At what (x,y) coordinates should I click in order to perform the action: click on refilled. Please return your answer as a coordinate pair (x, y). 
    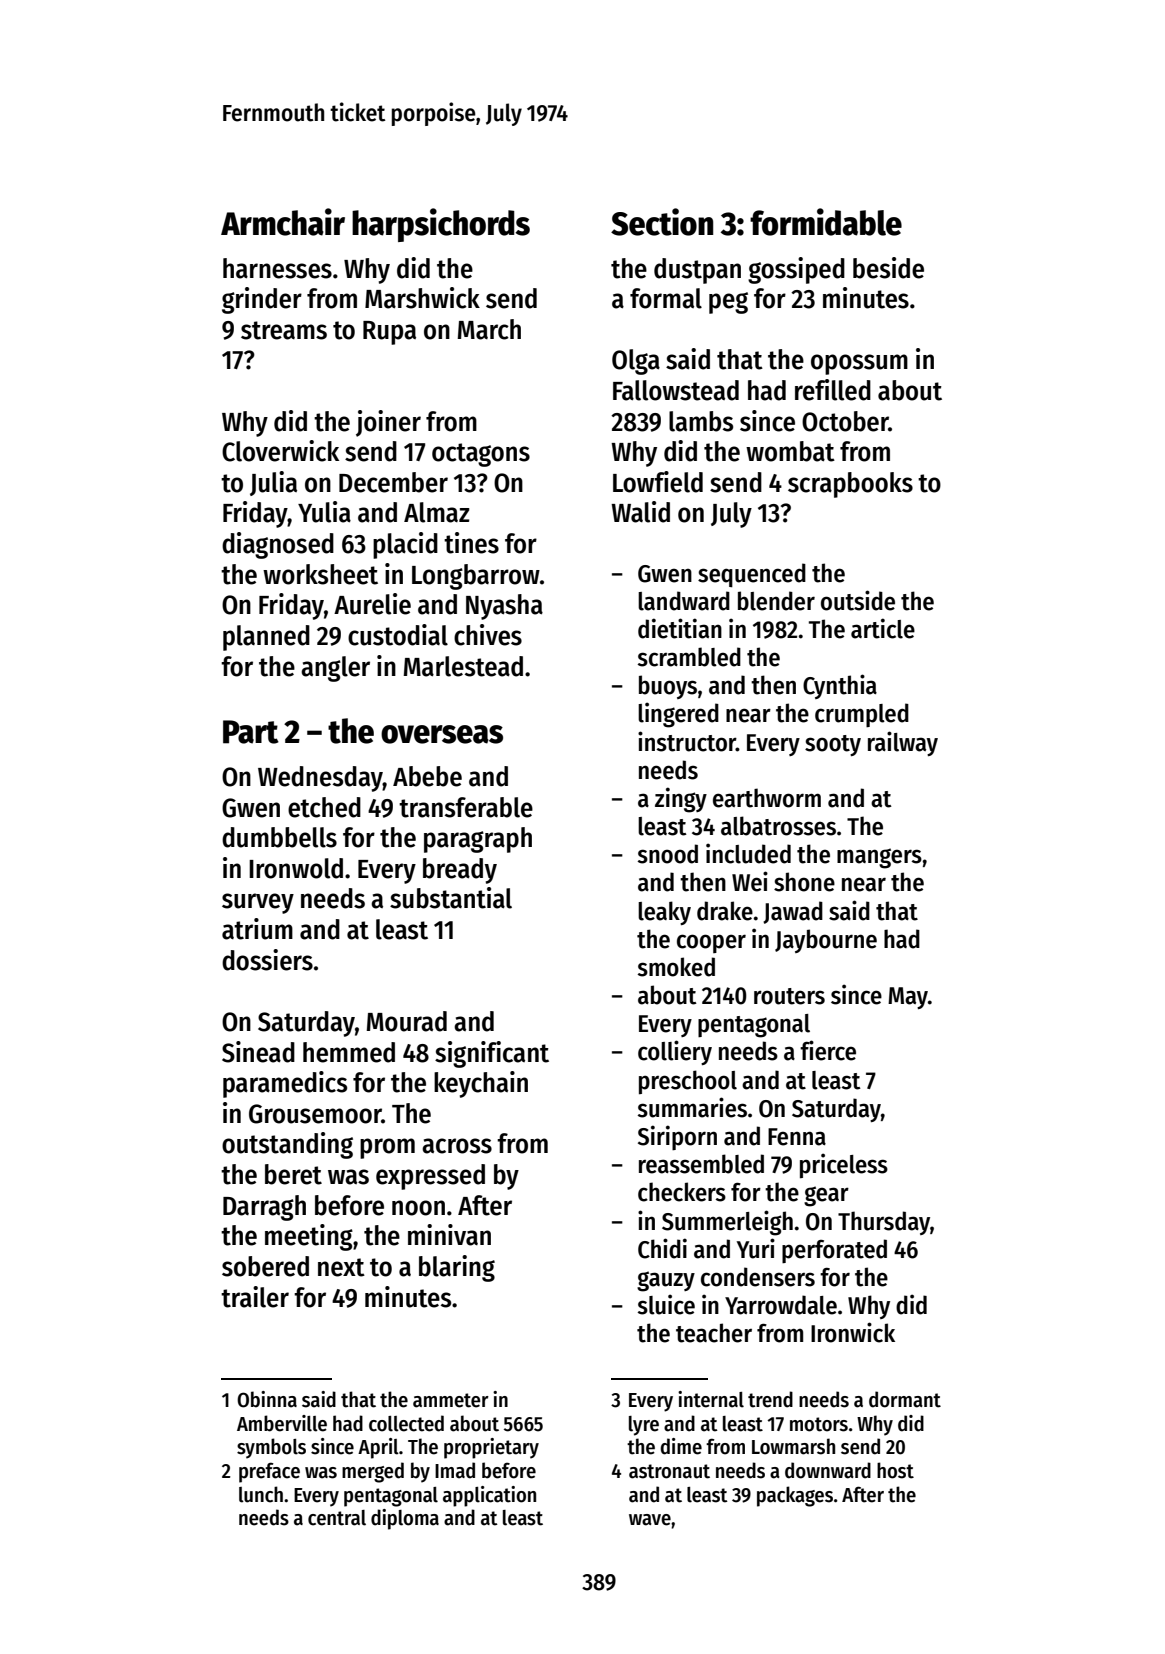
    Looking at the image, I should click on (833, 390).
